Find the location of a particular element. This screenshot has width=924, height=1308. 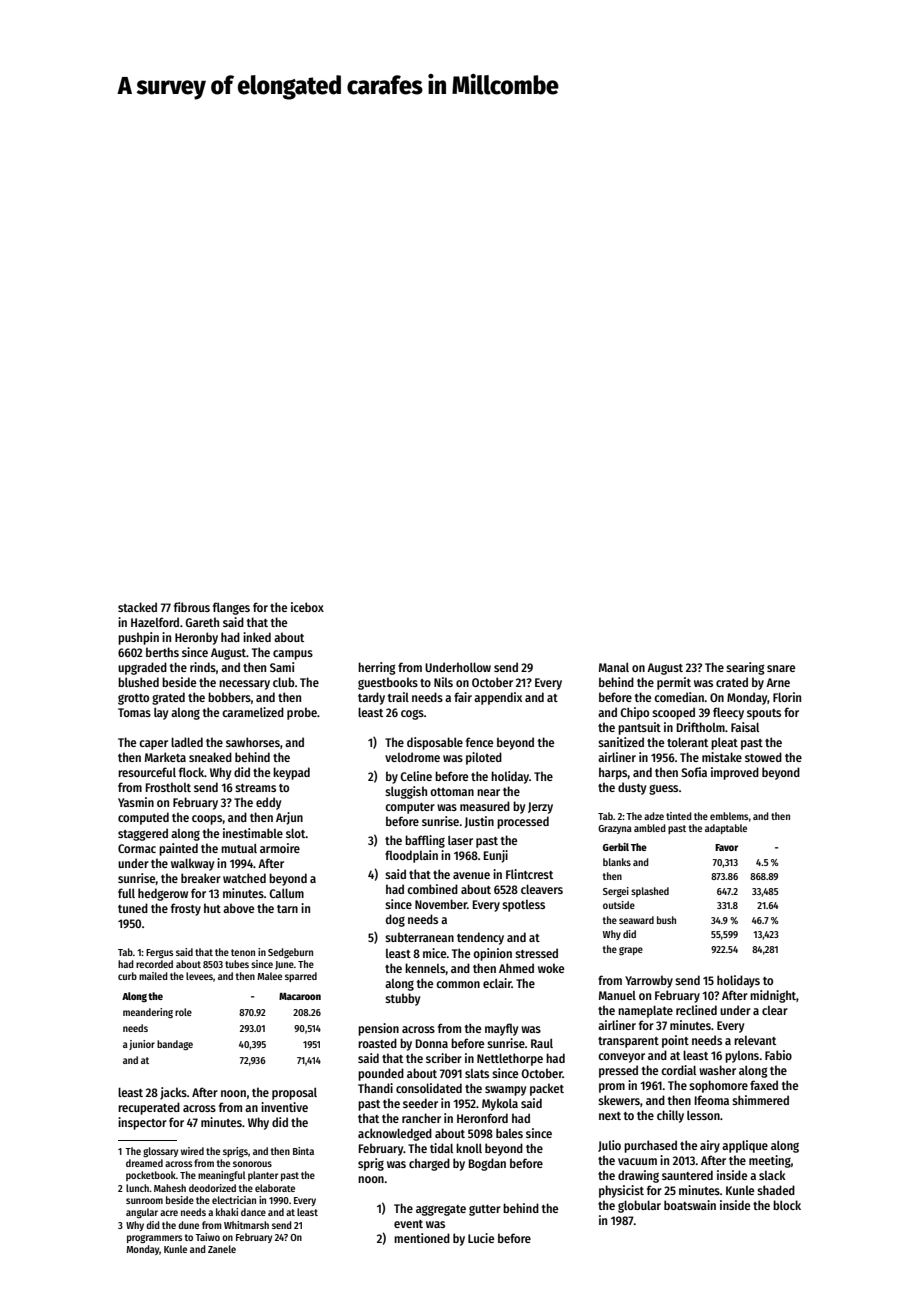

breaker is located at coordinates (201, 878).
